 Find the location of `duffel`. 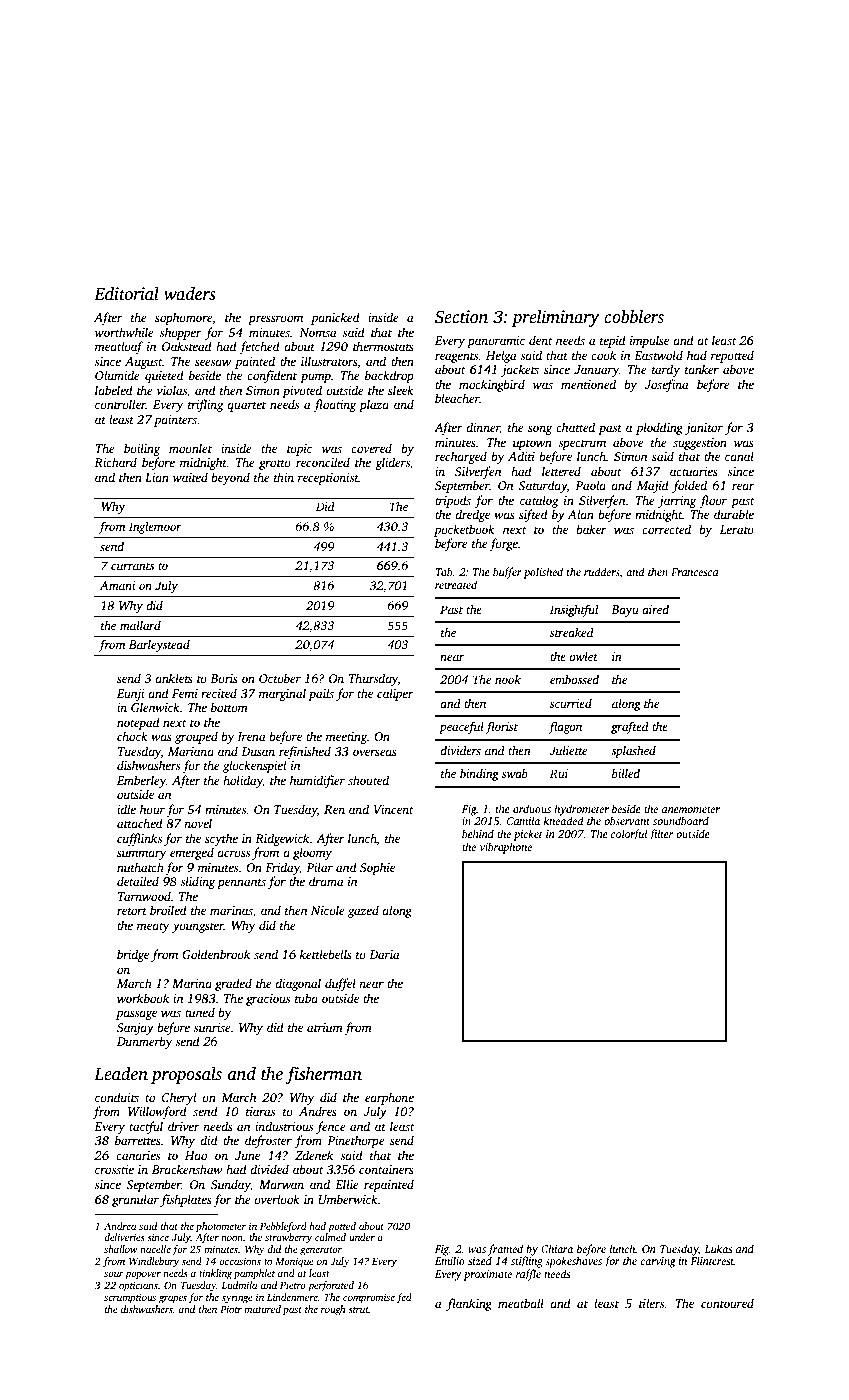

duffel is located at coordinates (340, 984).
